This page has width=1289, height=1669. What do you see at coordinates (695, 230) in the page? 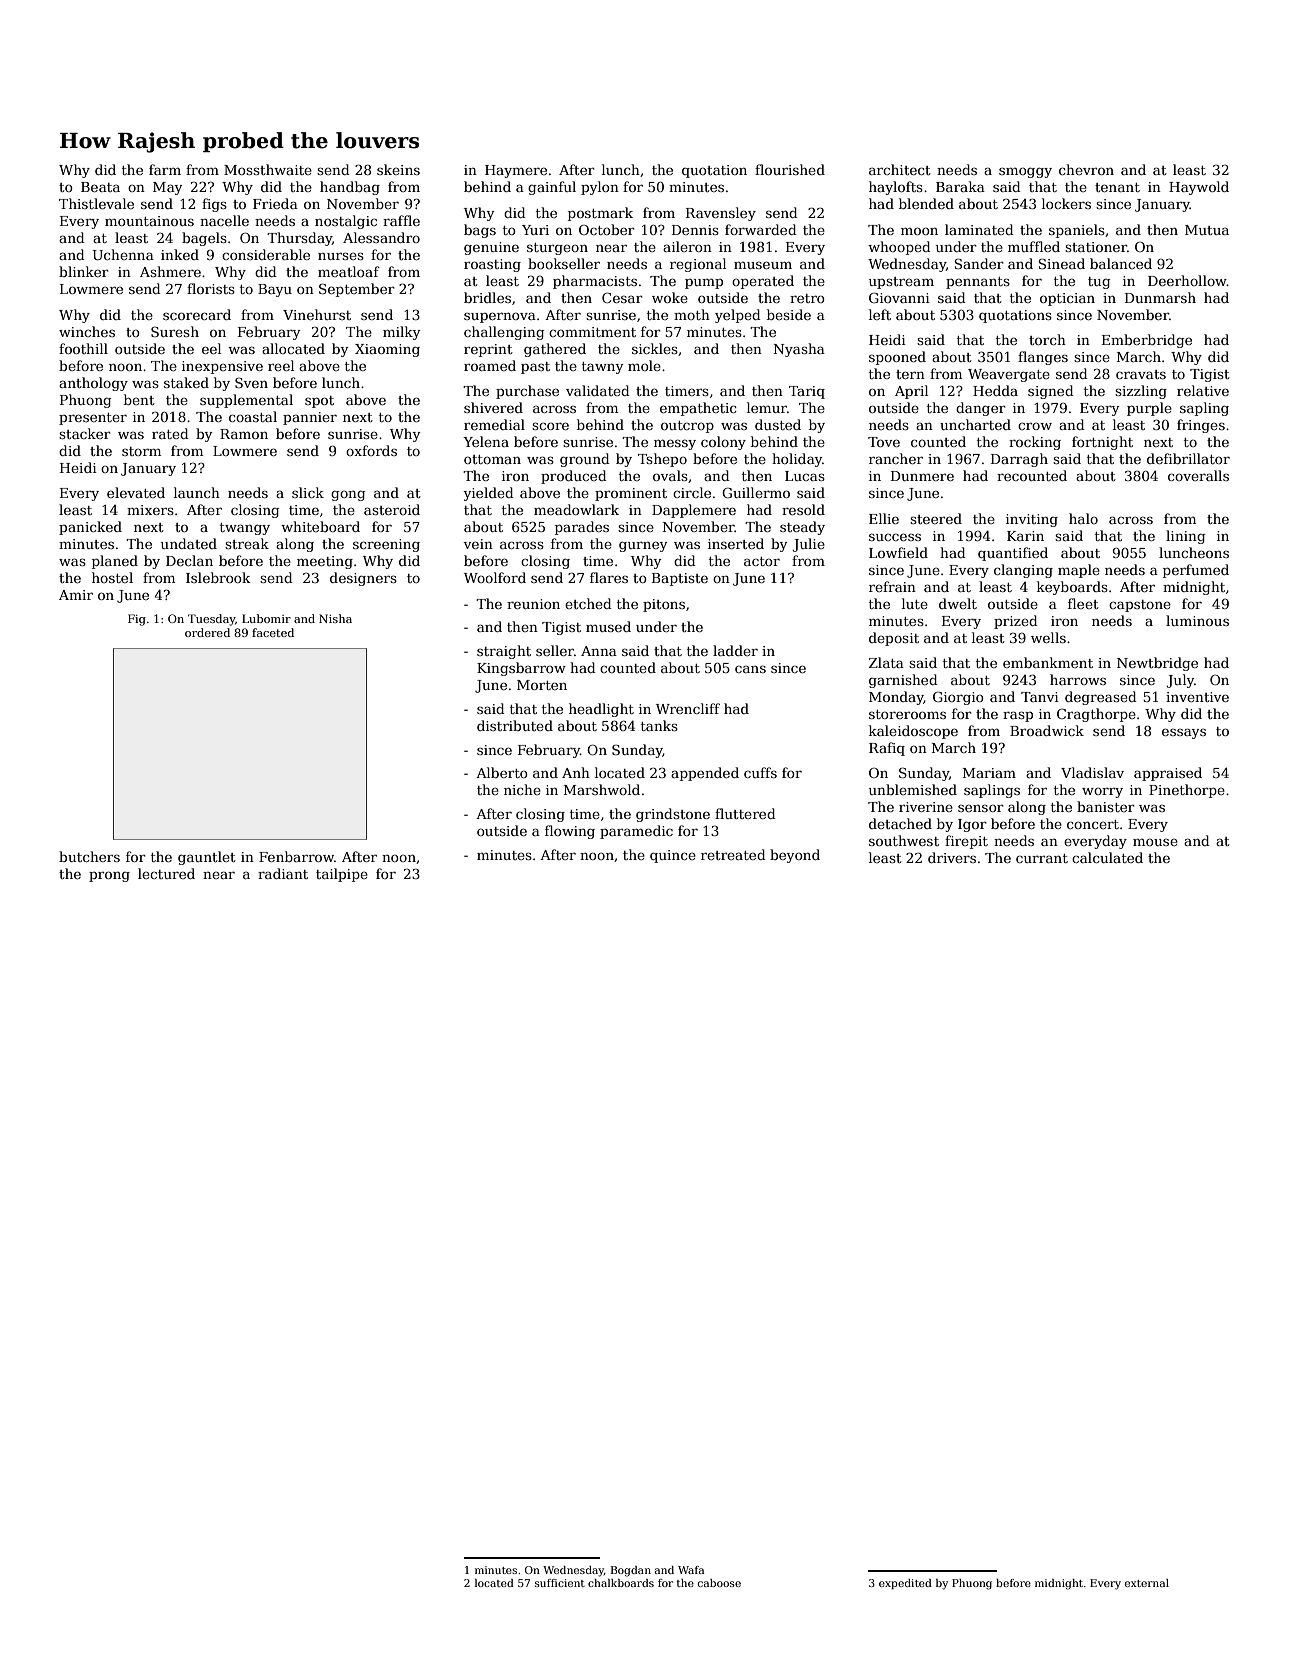
I see `Dennis` at bounding box center [695, 230].
